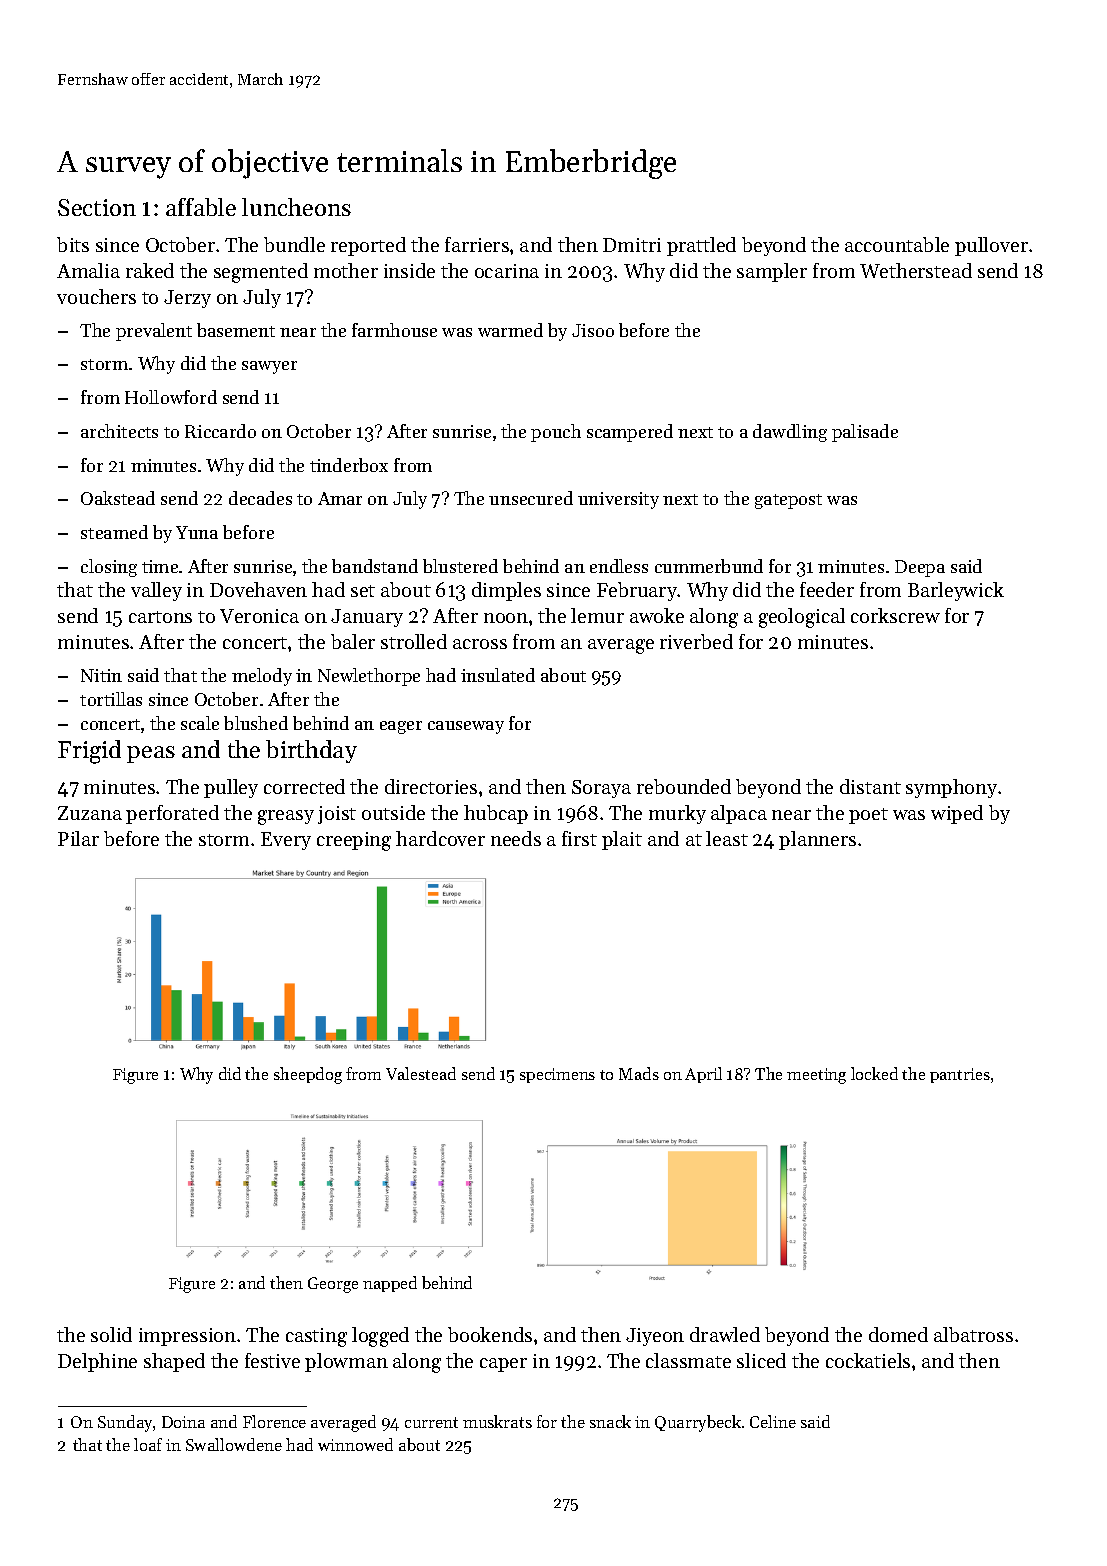 The height and width of the document is (1566, 1107). What do you see at coordinates (725, 1334) in the document?
I see `drawled` at bounding box center [725, 1334].
